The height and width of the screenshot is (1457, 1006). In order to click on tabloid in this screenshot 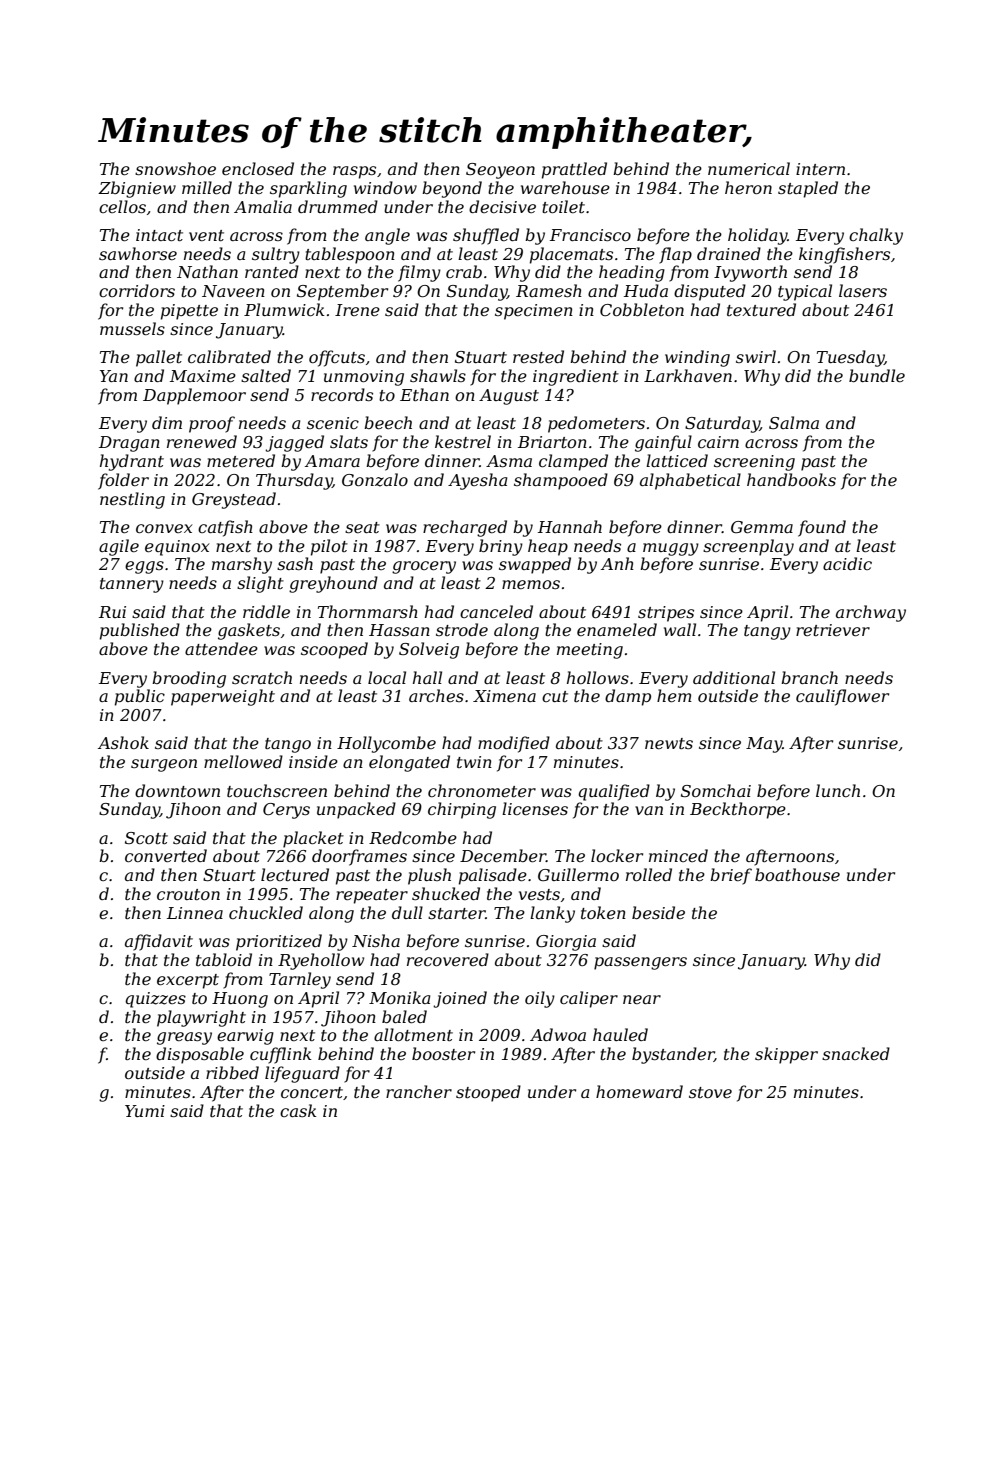, I will do `click(224, 959)`.
